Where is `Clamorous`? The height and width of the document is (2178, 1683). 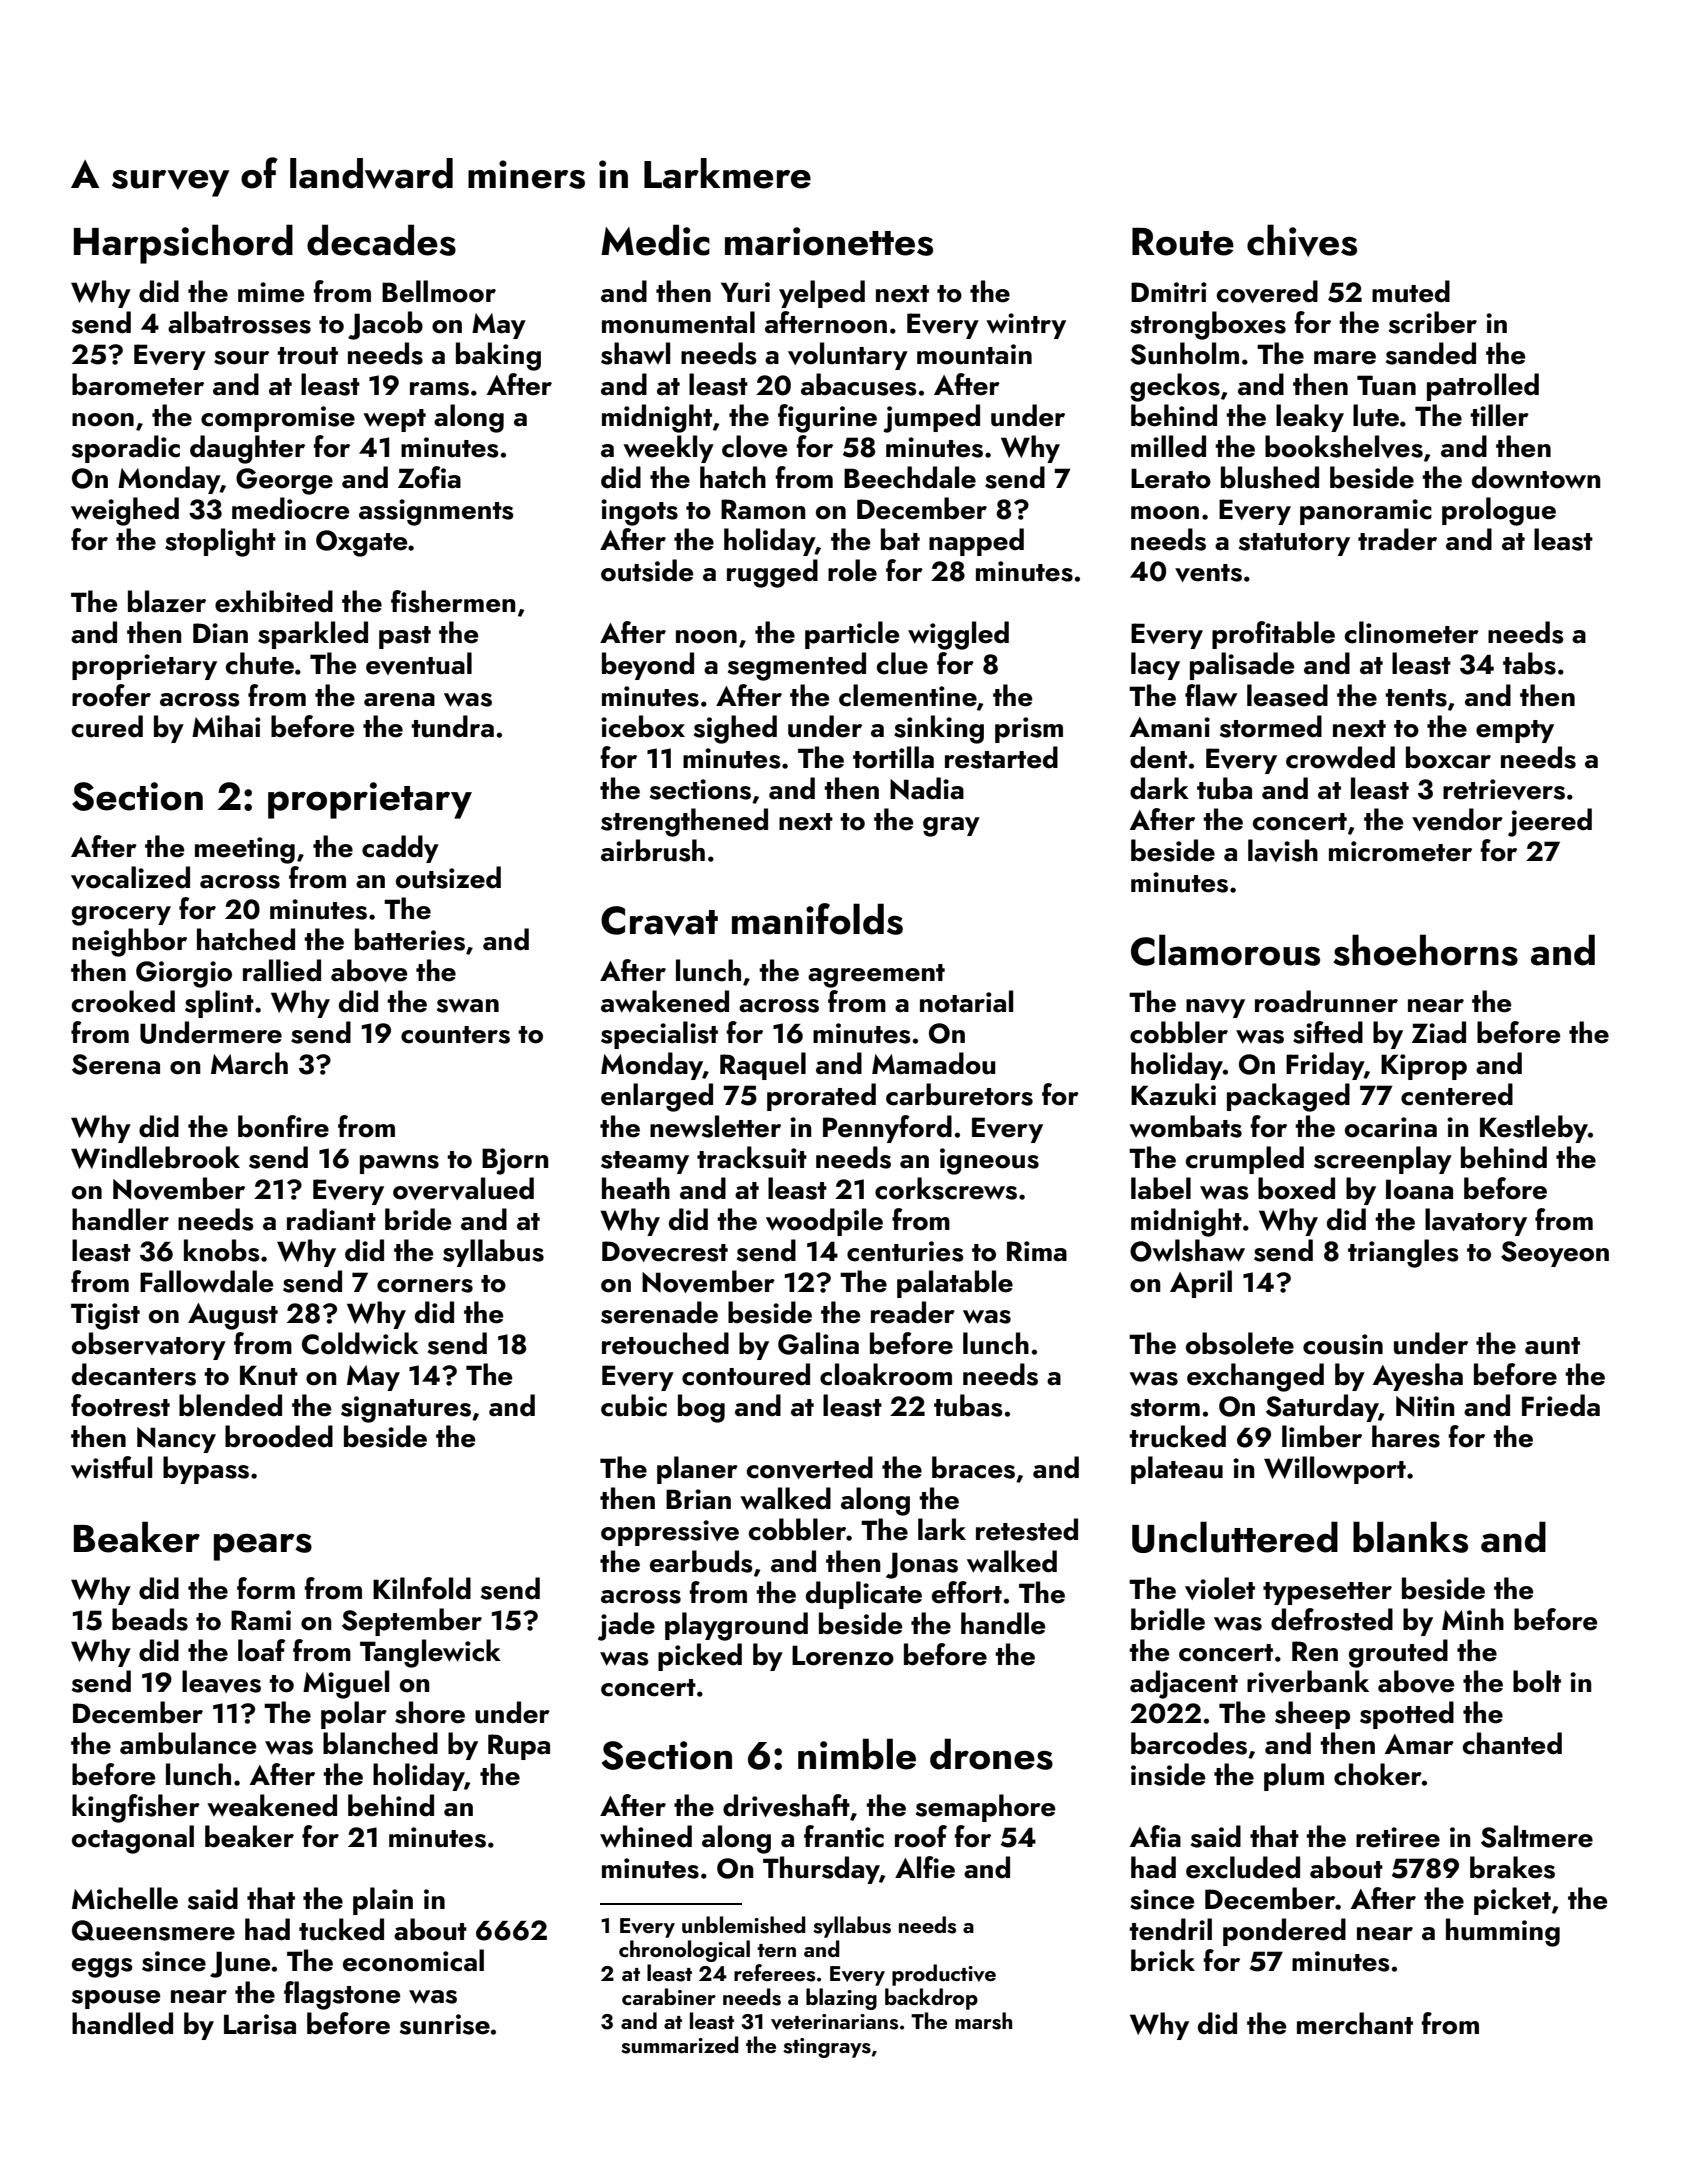 Clamorous is located at coordinates (1225, 950).
